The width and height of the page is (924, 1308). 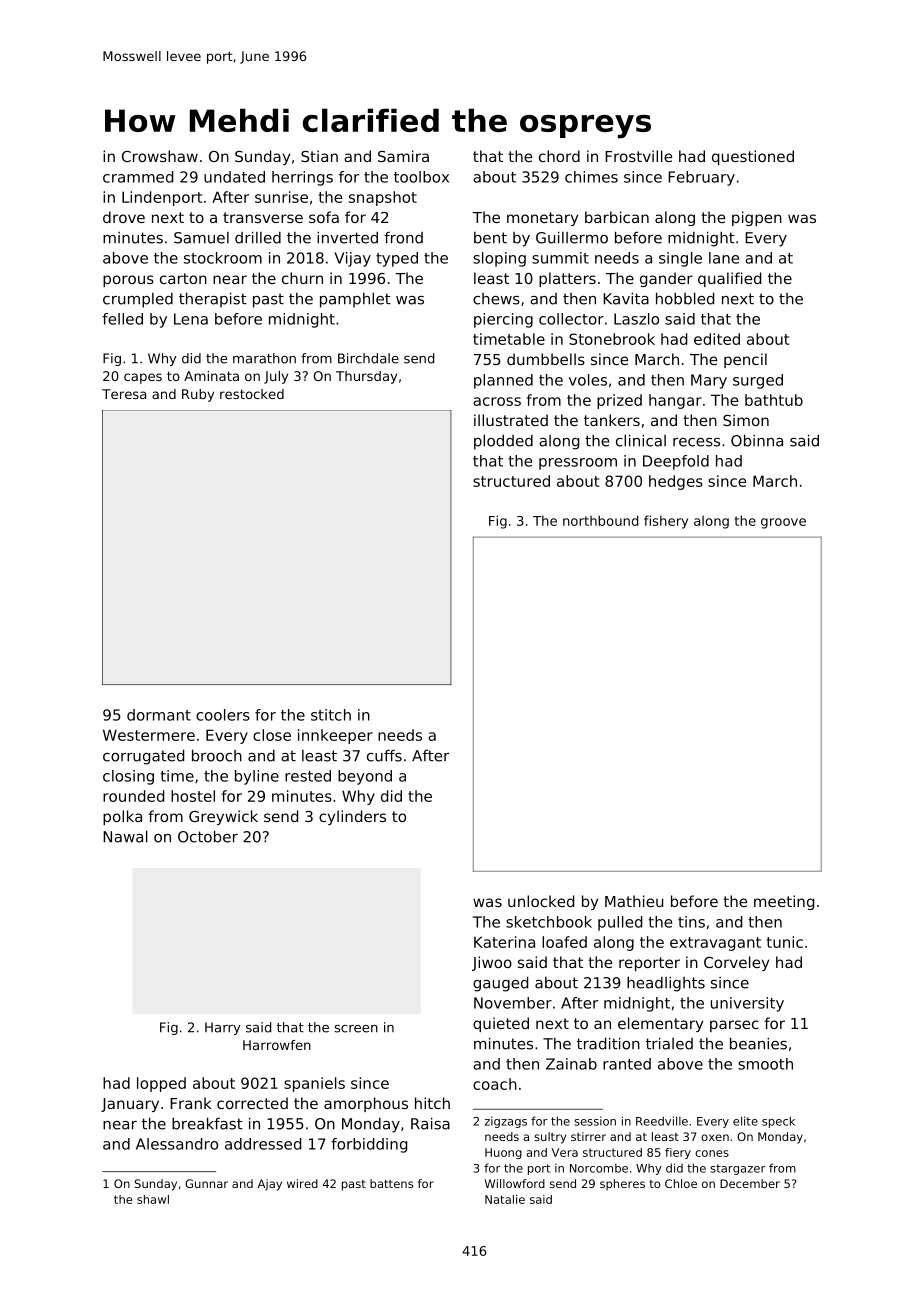 I want to click on elite, so click(x=745, y=1121).
